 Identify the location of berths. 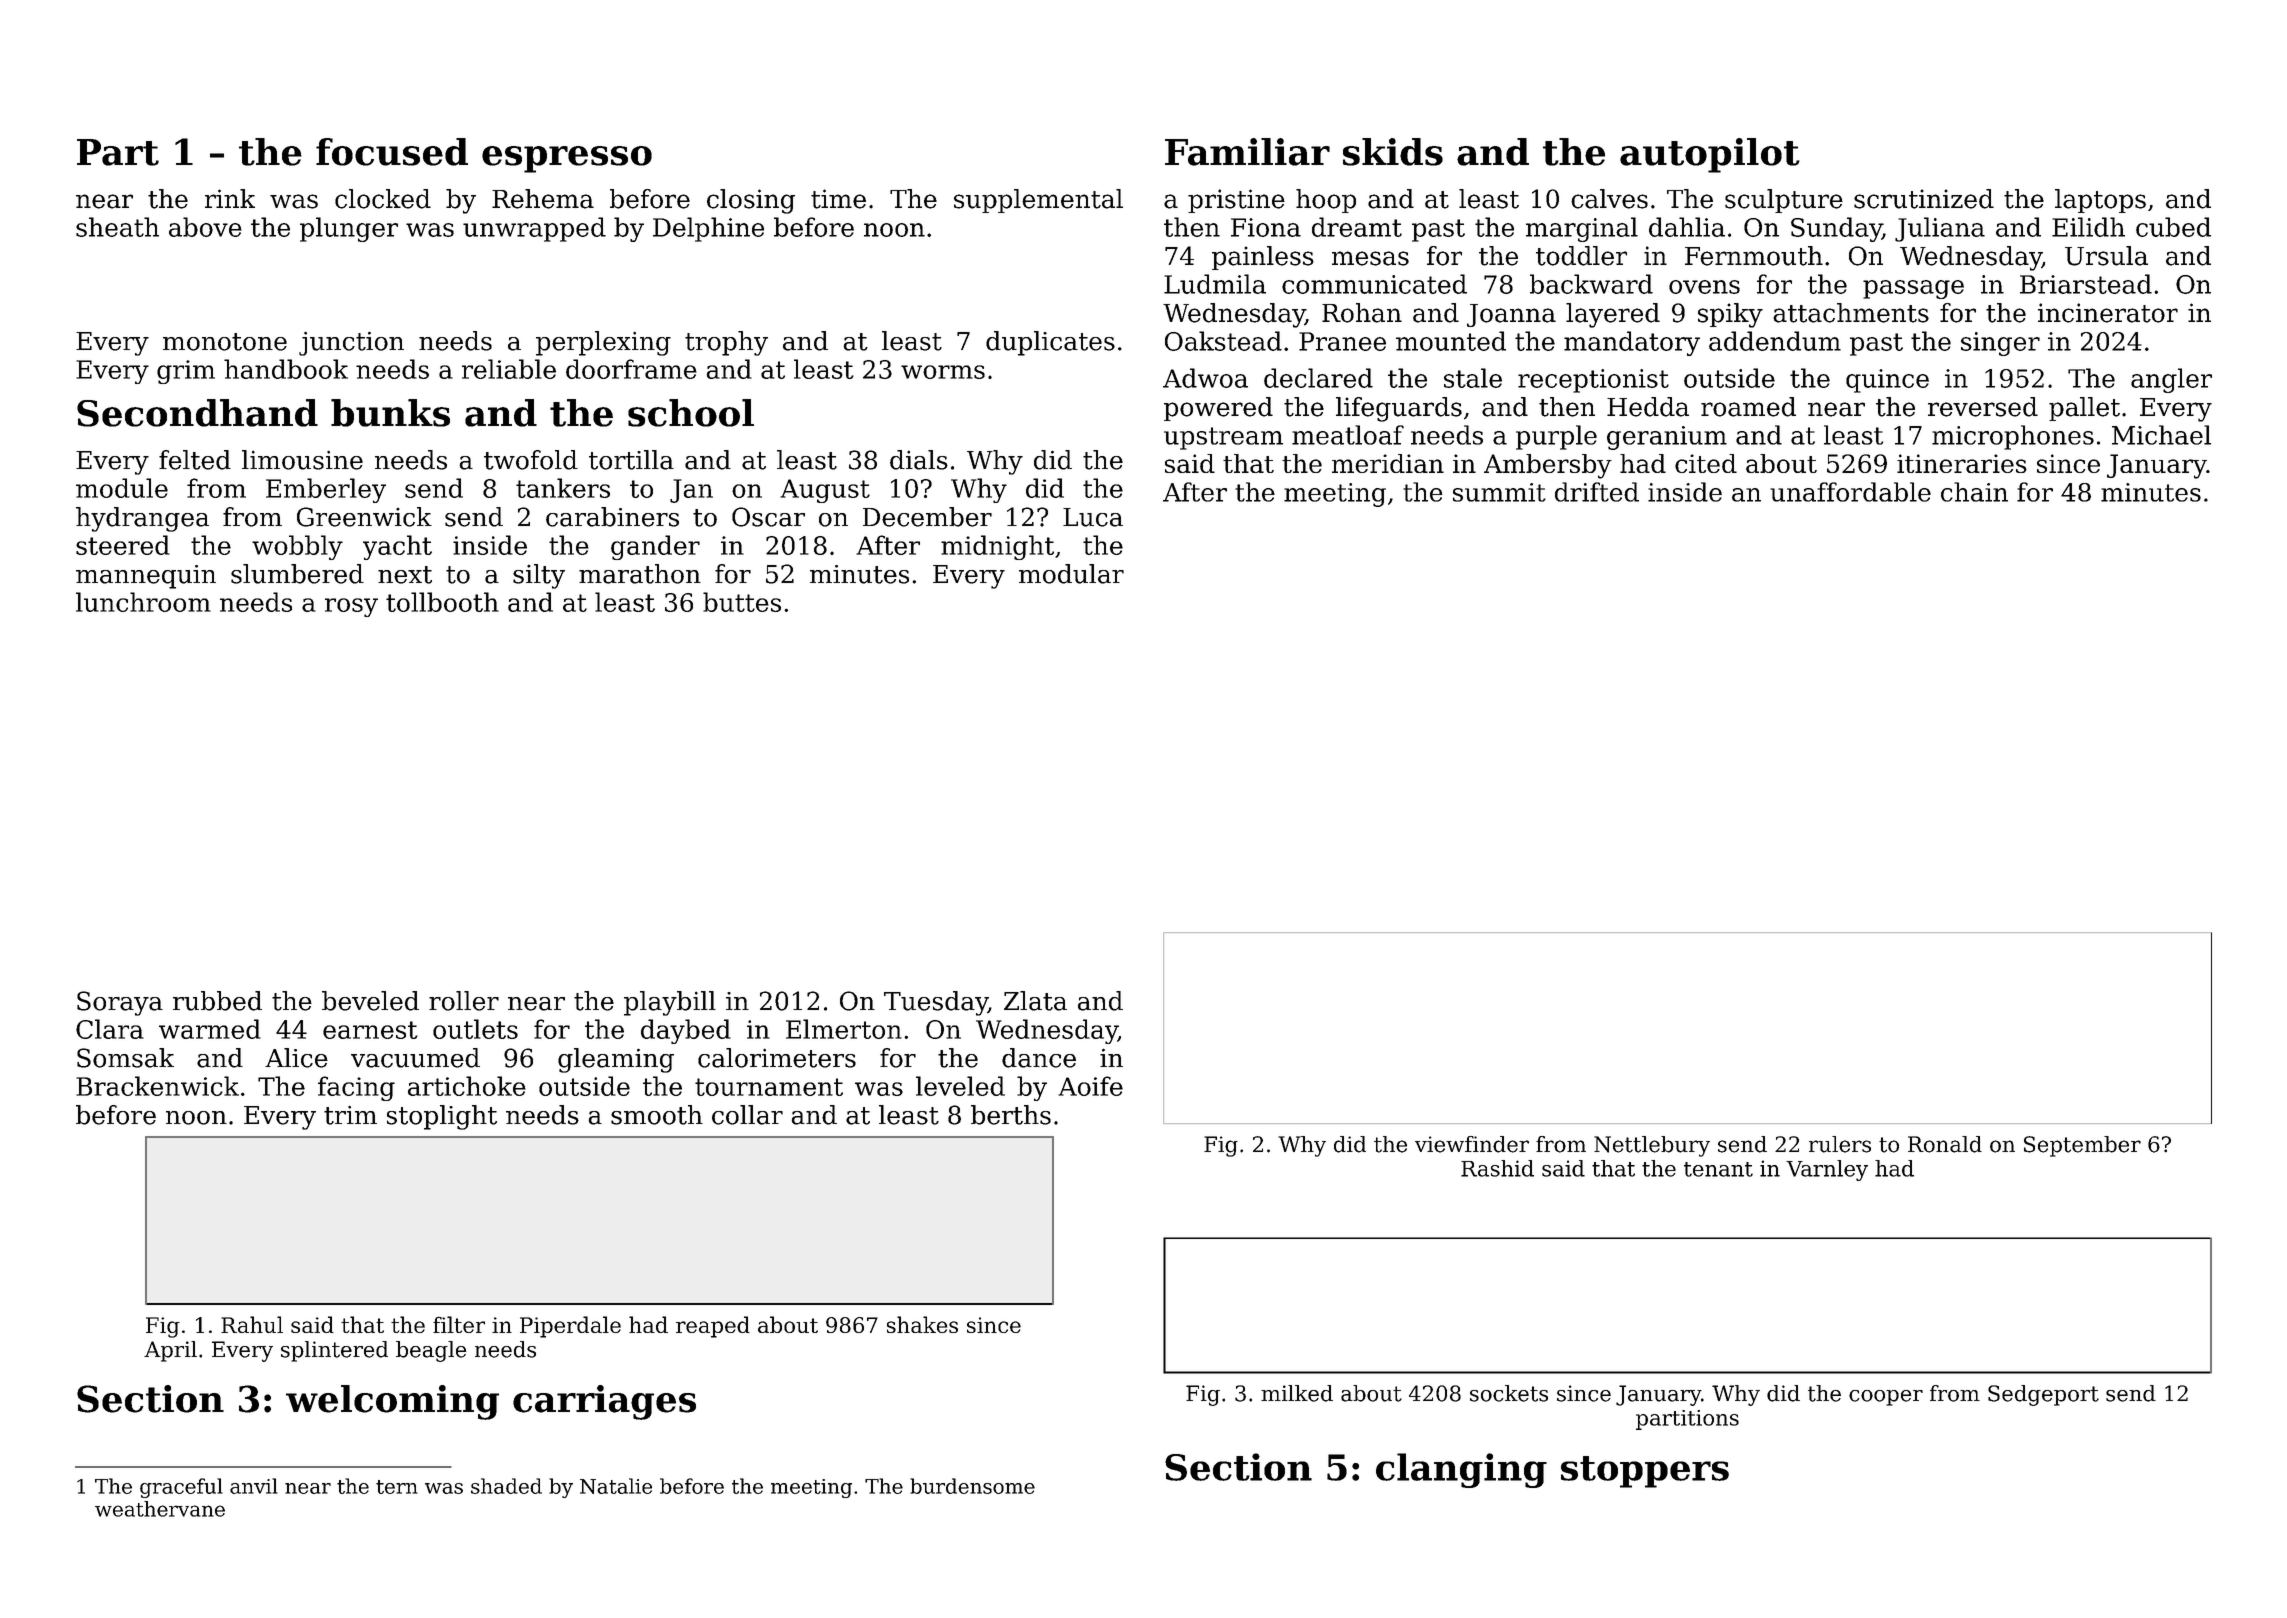
(1011, 1115).
